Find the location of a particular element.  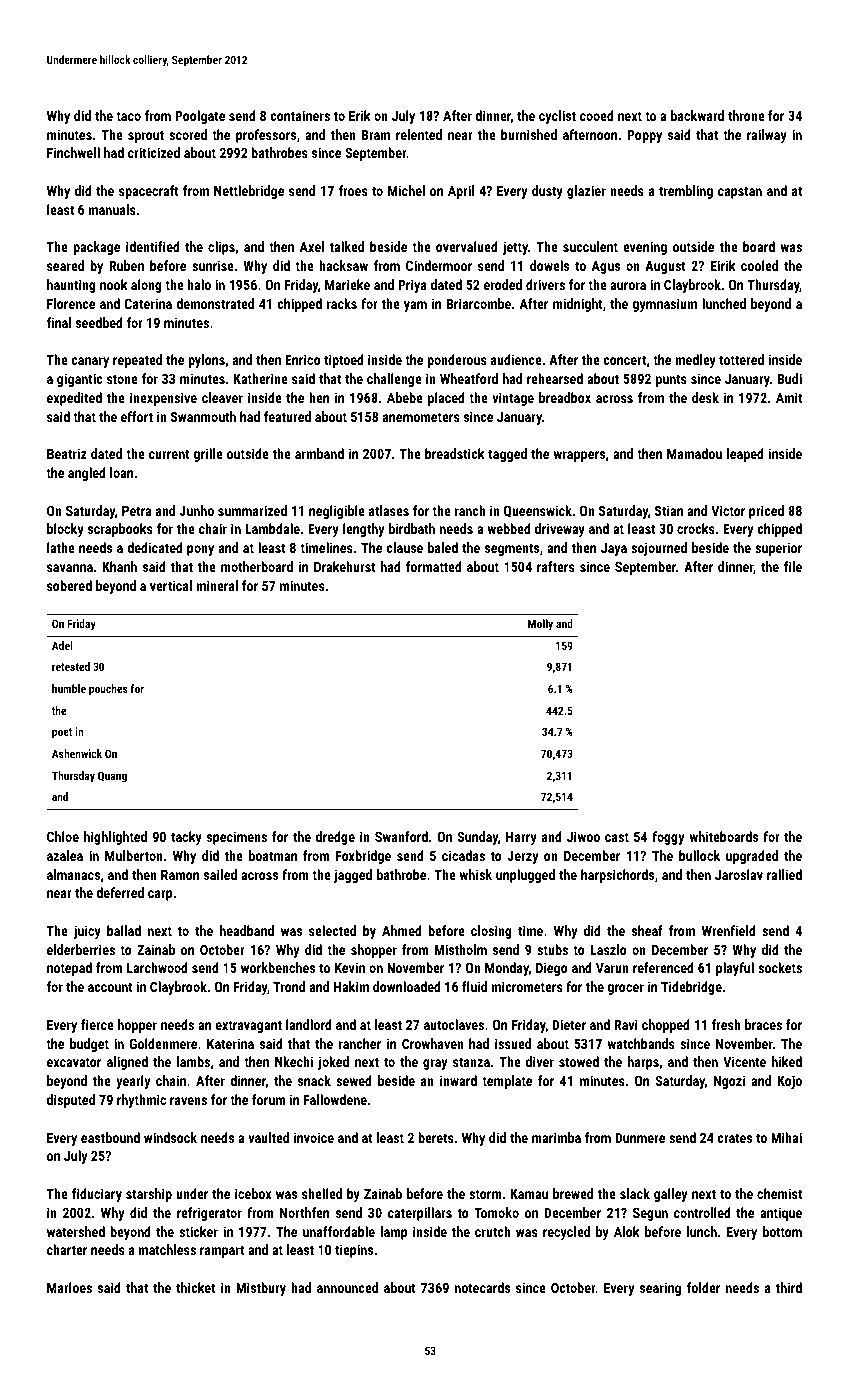

railway is located at coordinates (767, 136).
